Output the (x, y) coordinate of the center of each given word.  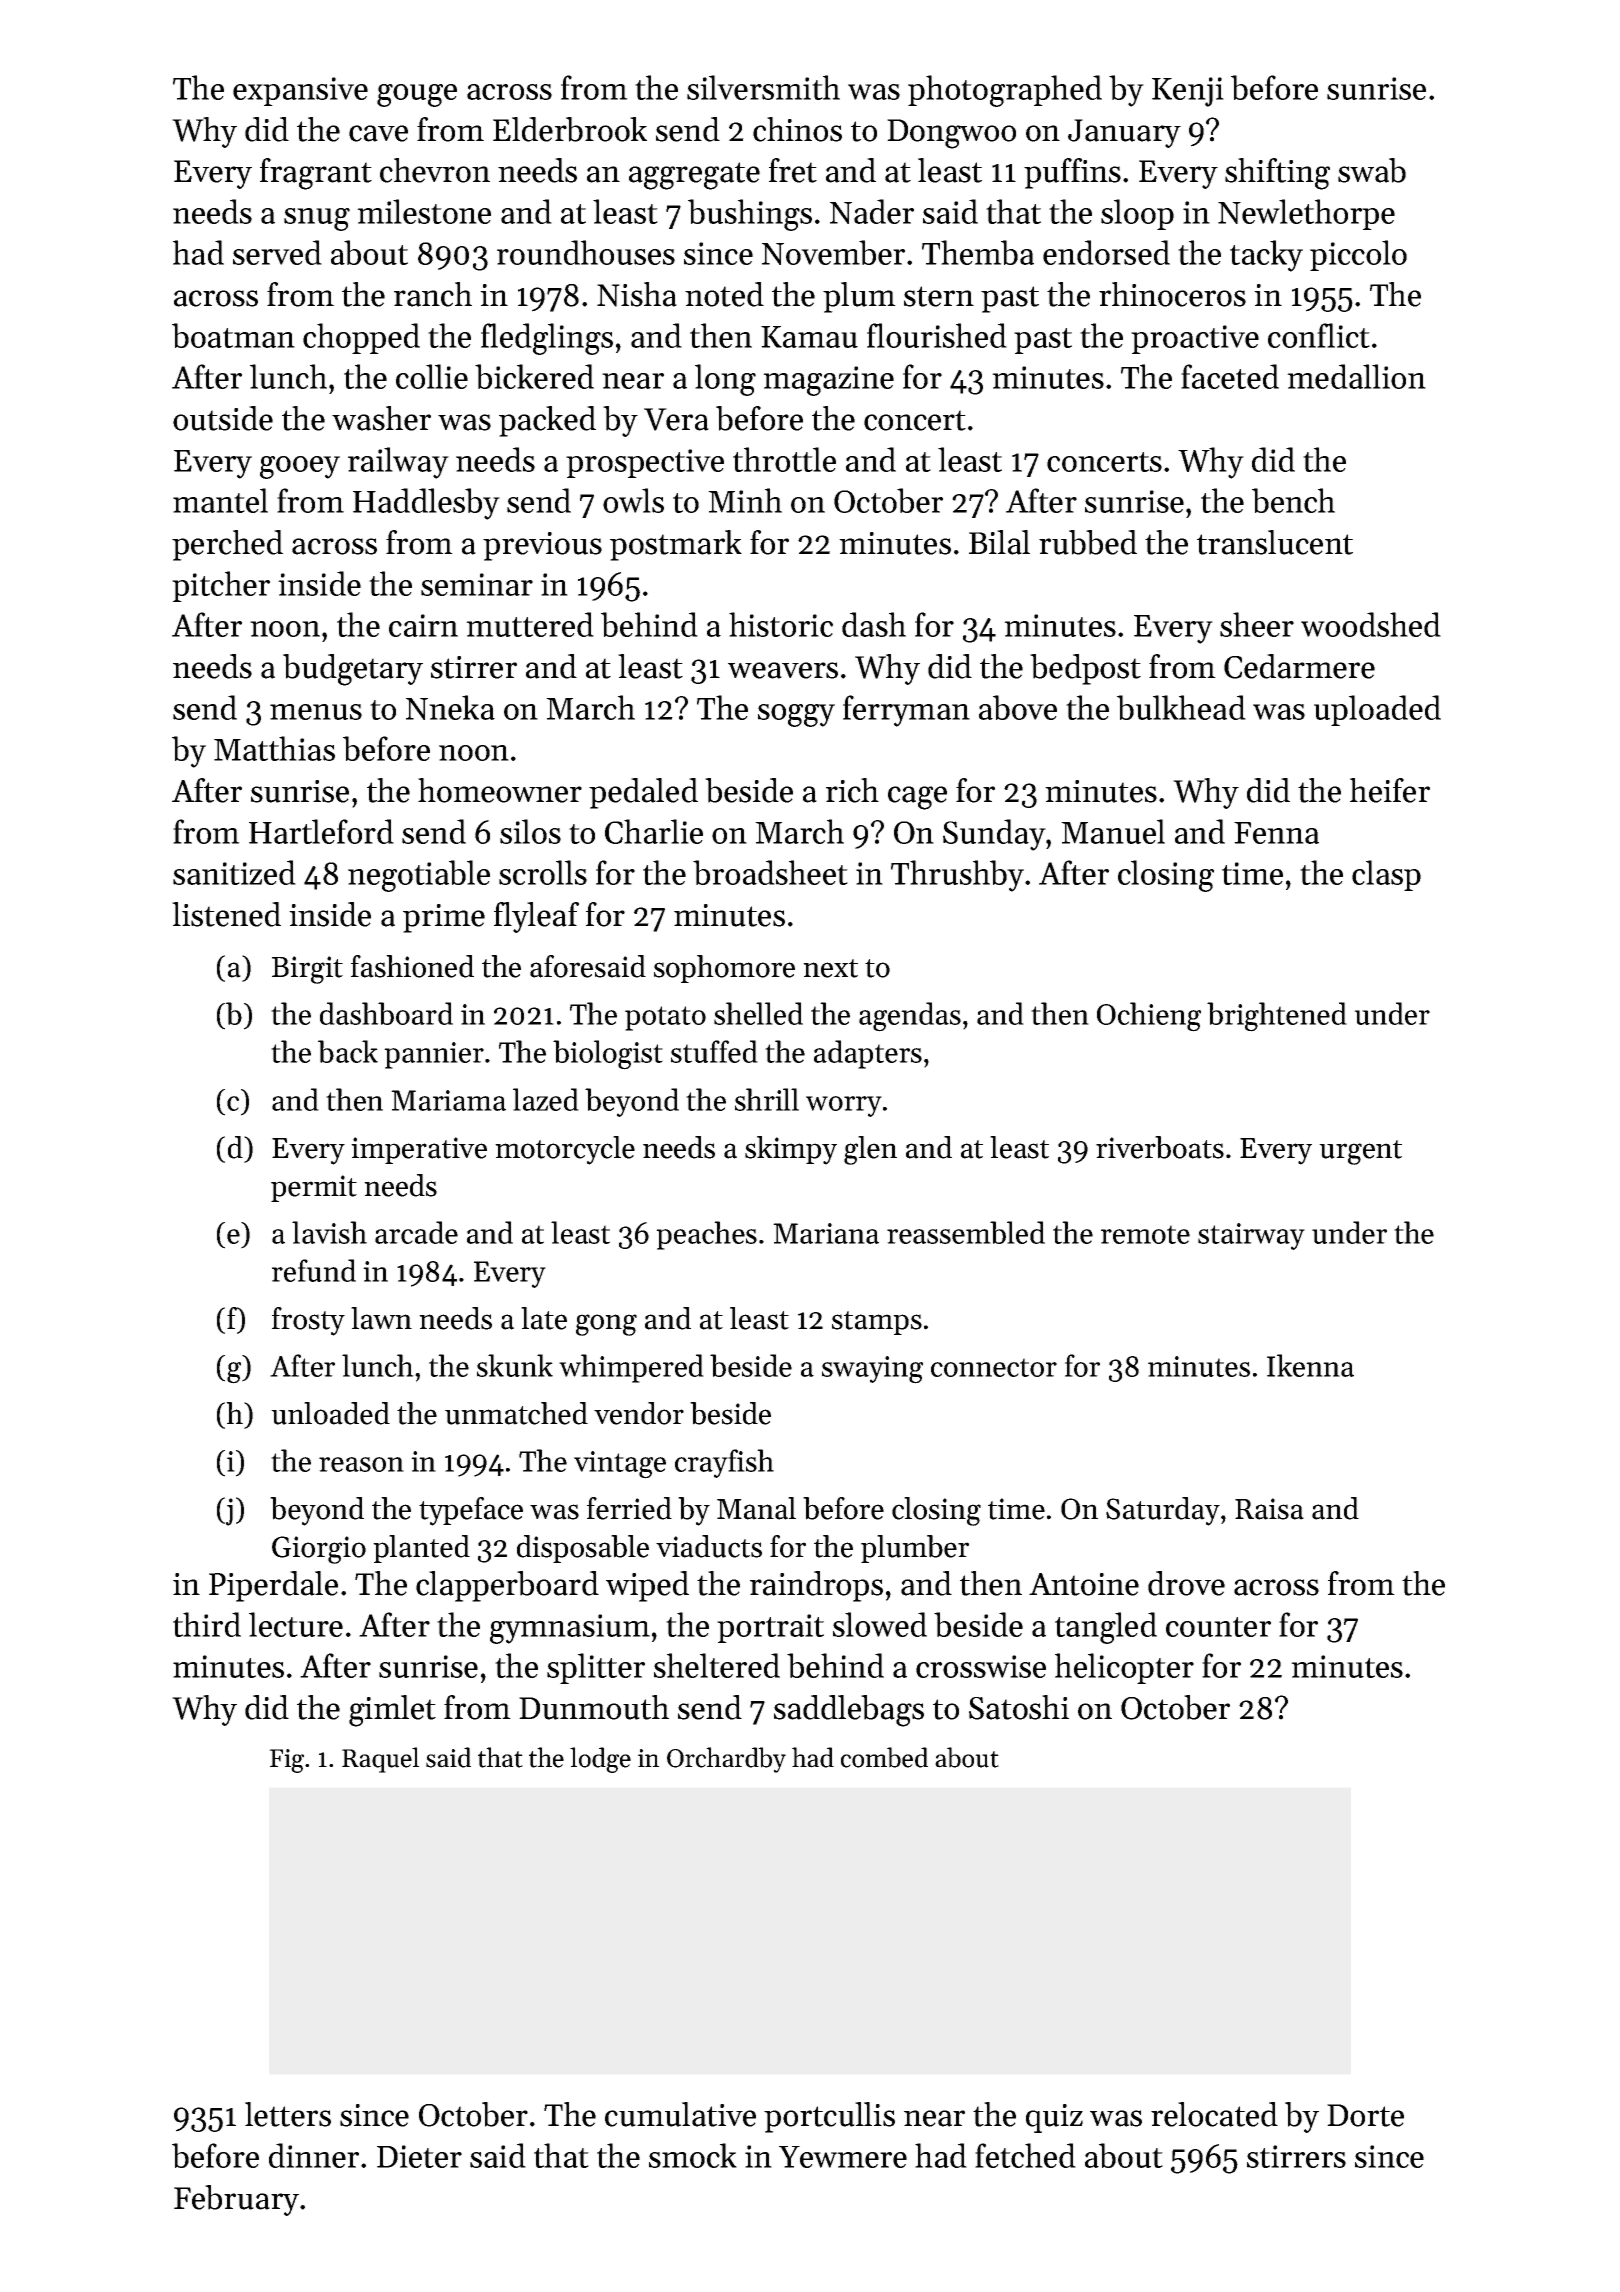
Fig (286, 1761)
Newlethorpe (1306, 214)
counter (1218, 1627)
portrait (770, 1628)
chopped (361, 338)
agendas (910, 1017)
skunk (515, 1365)
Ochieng (1149, 1017)
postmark (676, 545)
